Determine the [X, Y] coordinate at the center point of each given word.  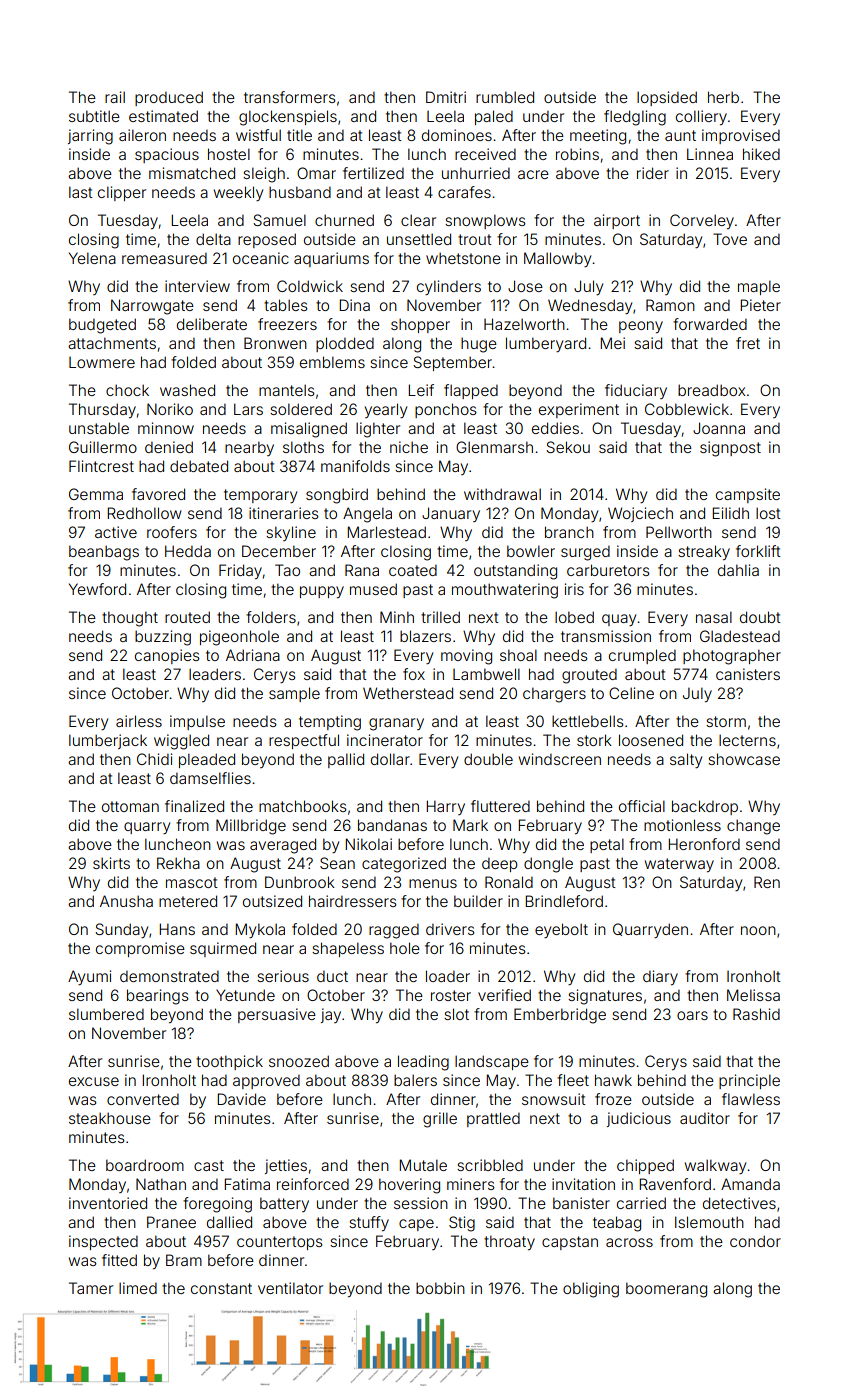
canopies [167, 656]
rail [115, 97]
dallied [229, 1222]
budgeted [102, 326]
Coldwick [310, 286]
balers [415, 1080]
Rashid [756, 1014]
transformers [290, 97]
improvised [741, 136]
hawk [613, 1080]
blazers [425, 636]
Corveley [702, 221]
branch [569, 532]
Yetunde [245, 995]
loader [448, 976]
